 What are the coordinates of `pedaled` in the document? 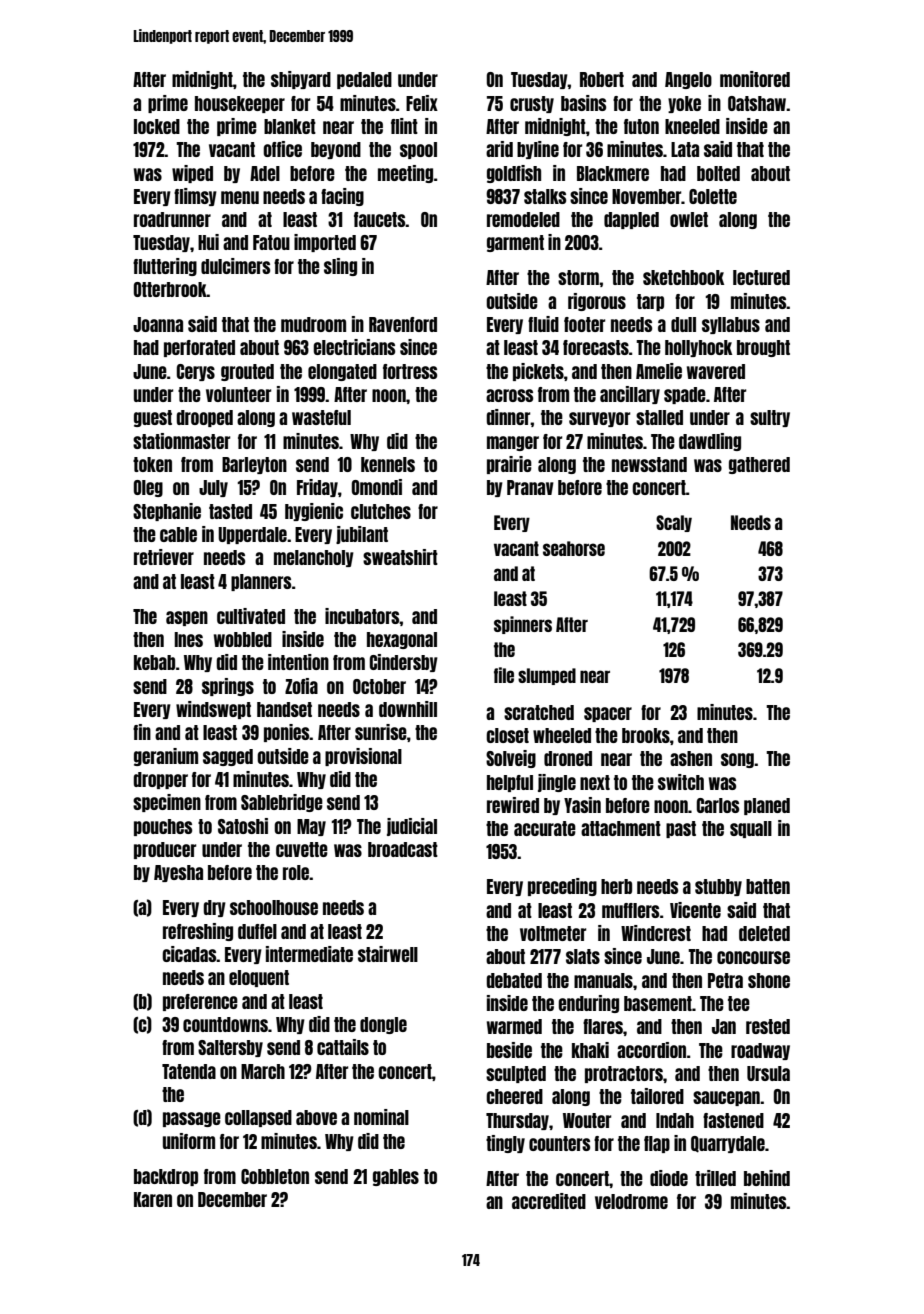 It's located at (364, 80).
